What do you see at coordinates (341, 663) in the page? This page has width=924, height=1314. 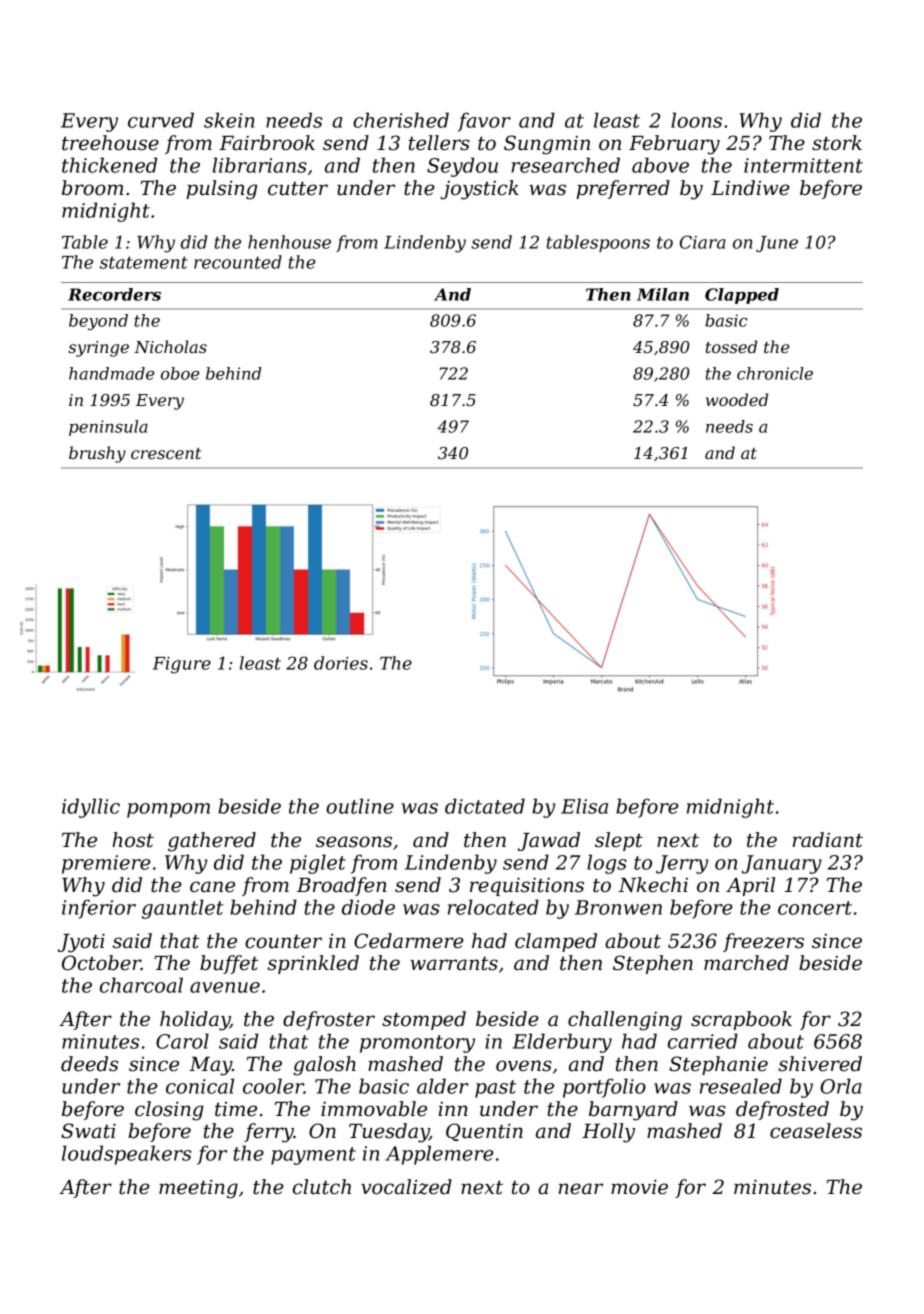 I see `dories` at bounding box center [341, 663].
